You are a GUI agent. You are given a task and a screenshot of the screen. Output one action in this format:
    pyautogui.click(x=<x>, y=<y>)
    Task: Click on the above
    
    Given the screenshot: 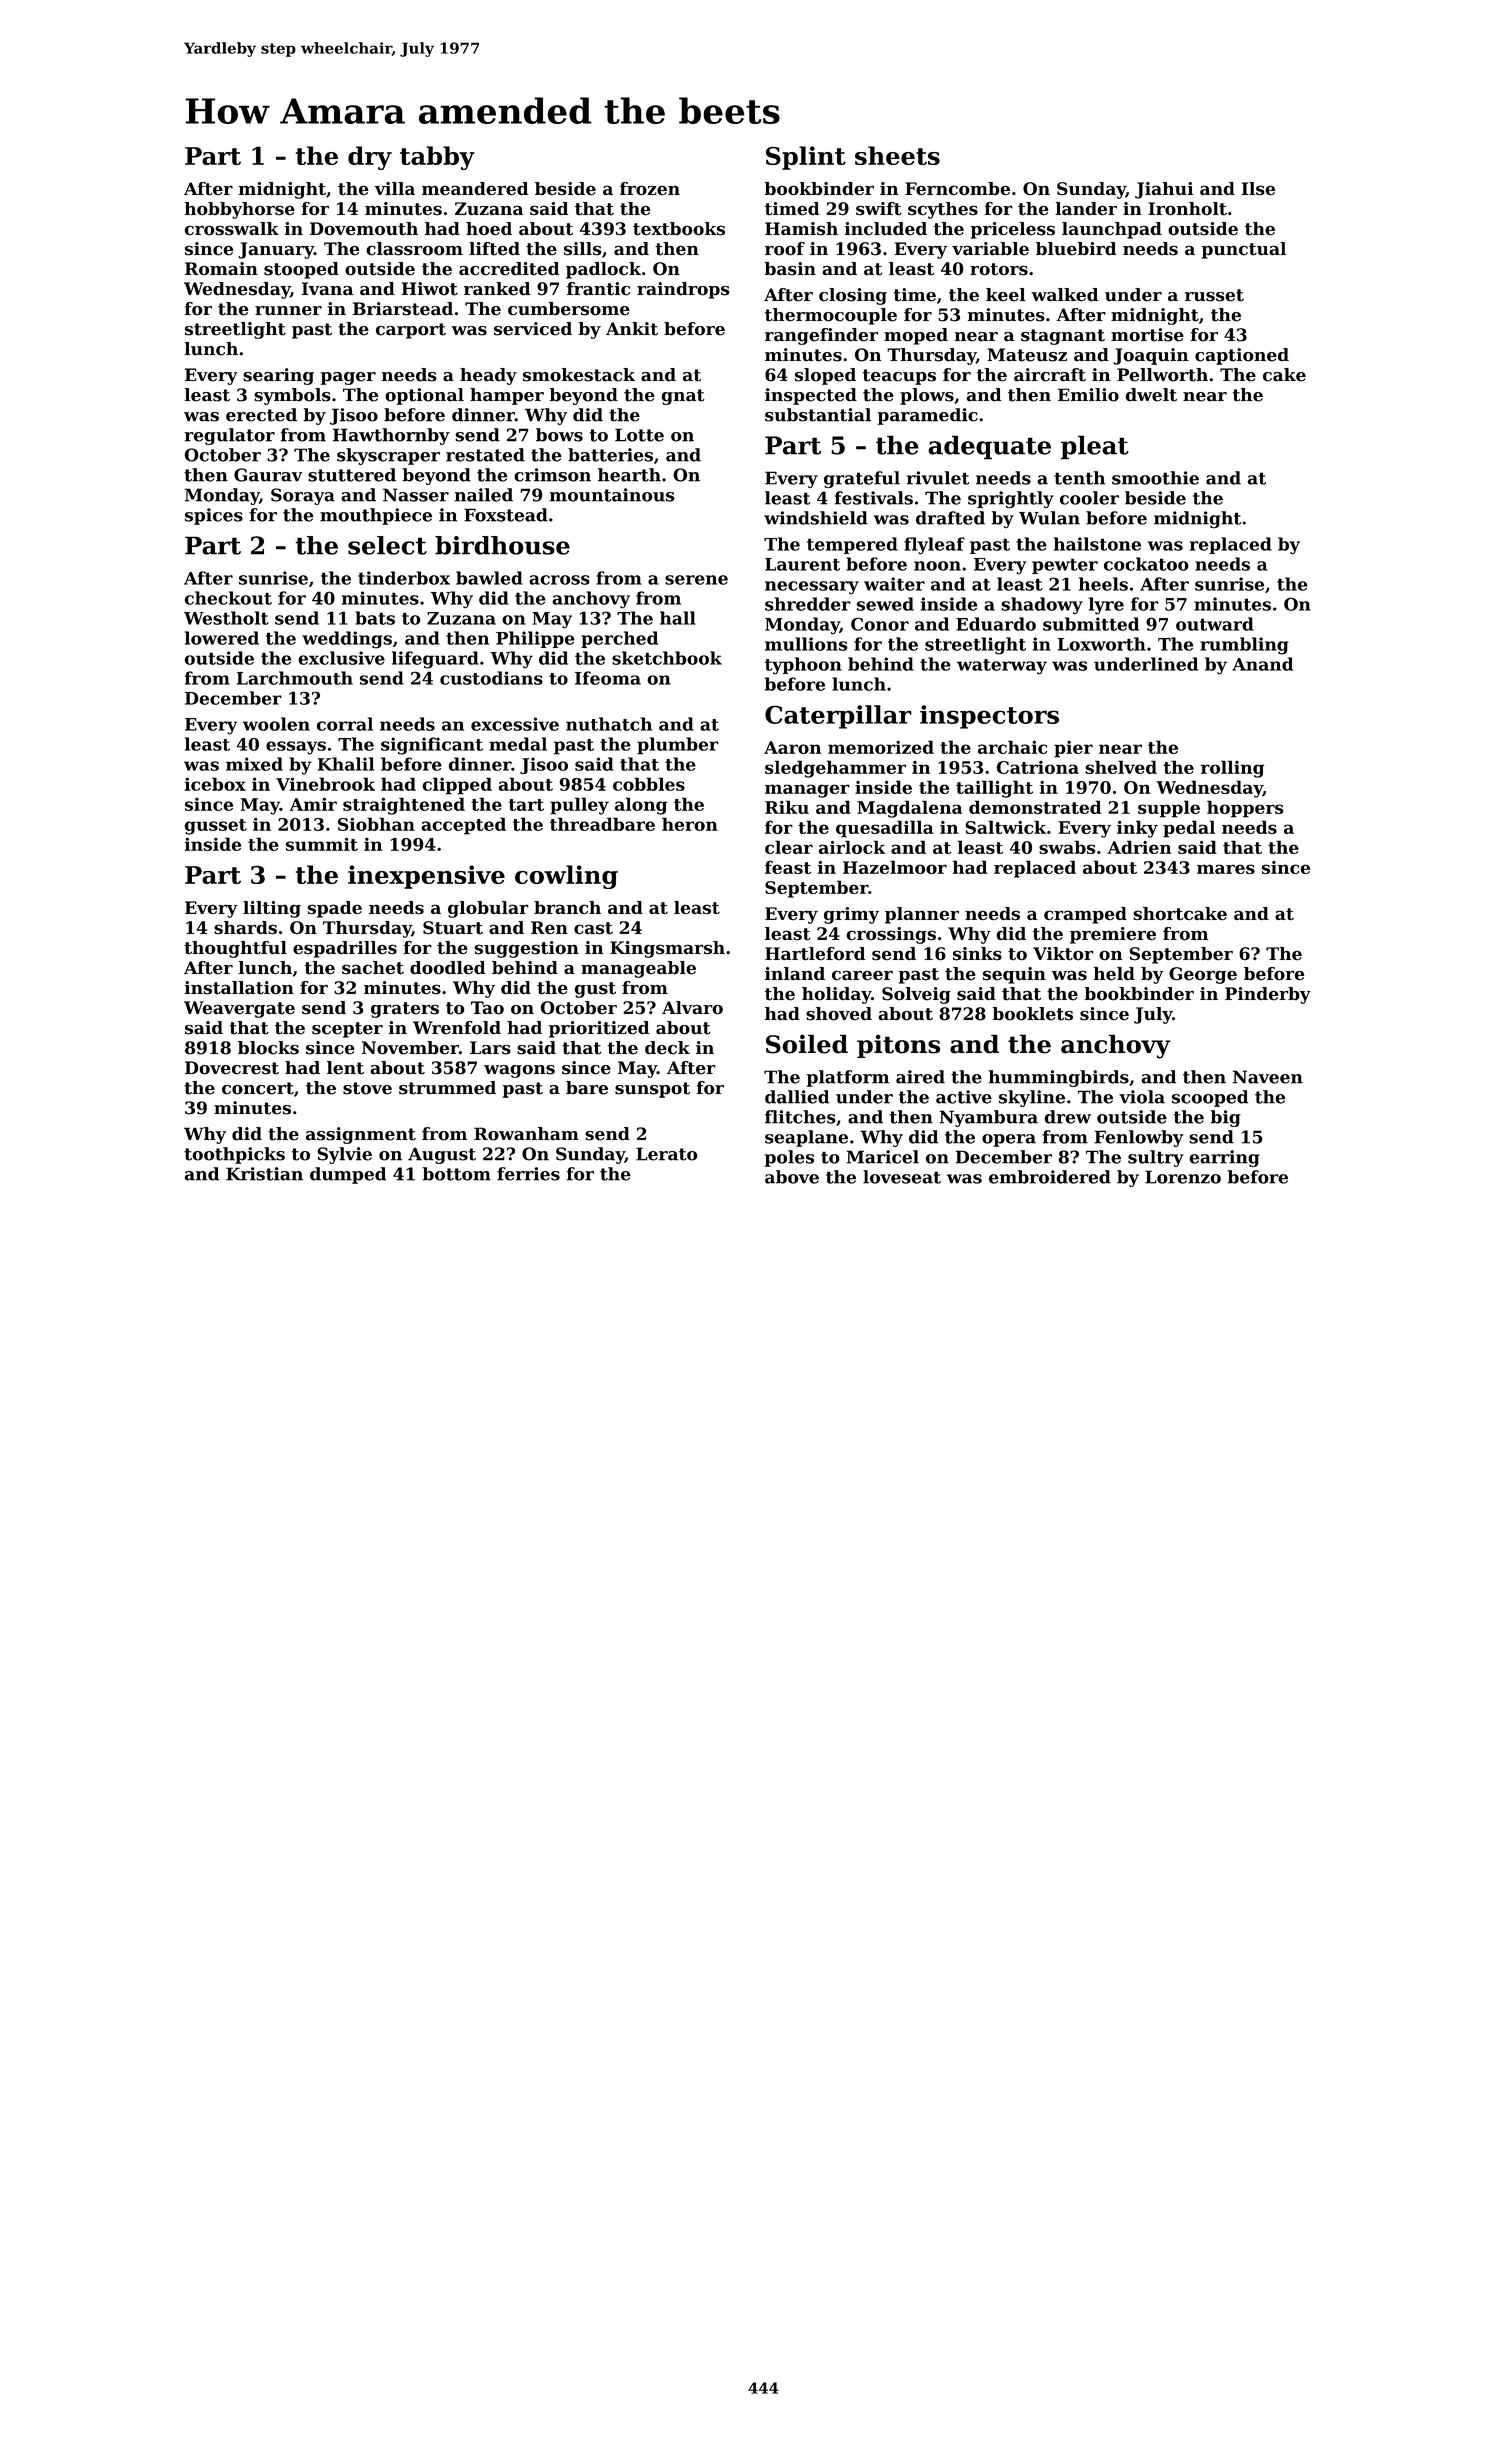 What is the action you would take?
    pyautogui.click(x=792, y=1177)
